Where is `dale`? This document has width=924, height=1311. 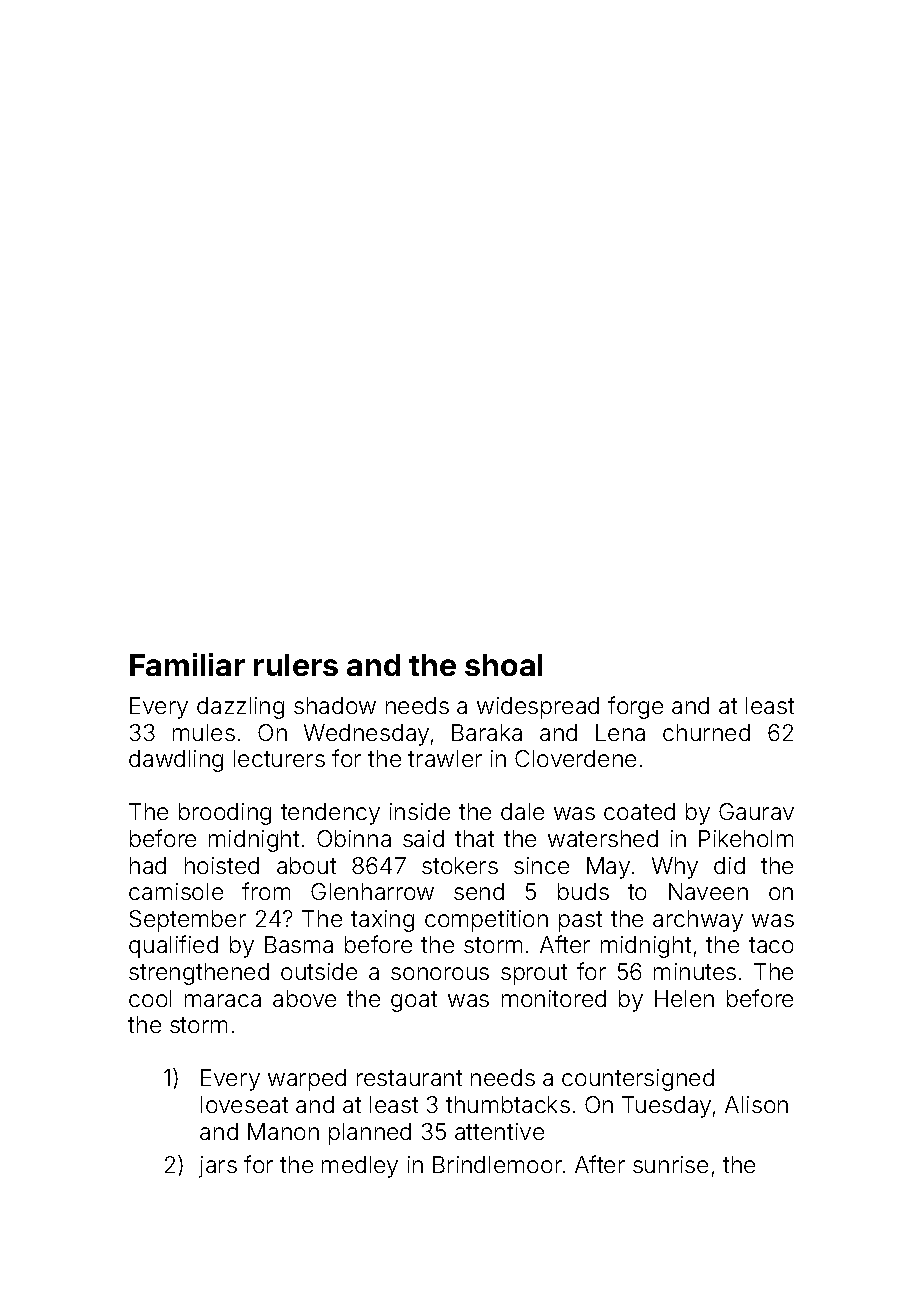 dale is located at coordinates (522, 811).
